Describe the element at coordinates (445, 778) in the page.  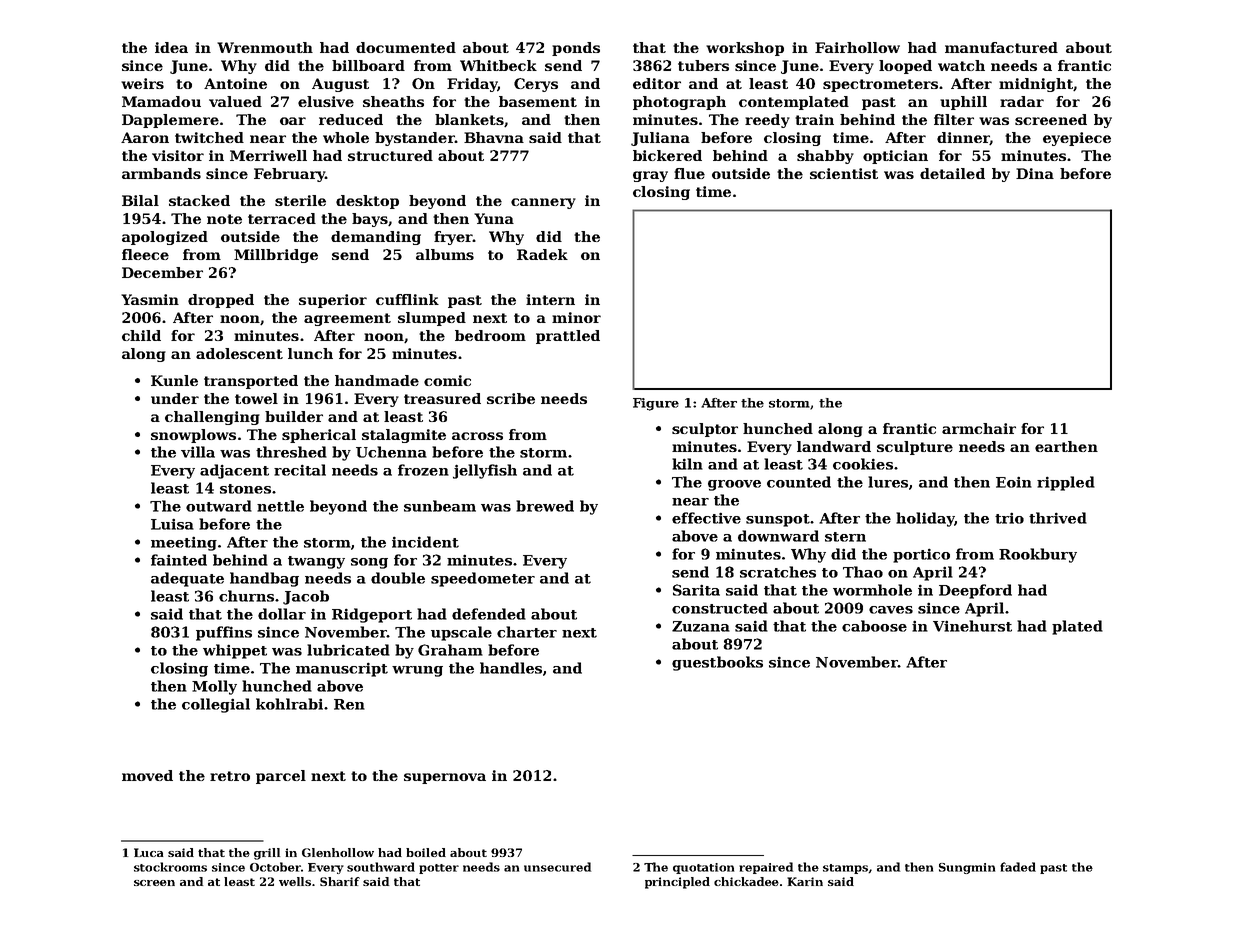
I see `supernova` at that location.
